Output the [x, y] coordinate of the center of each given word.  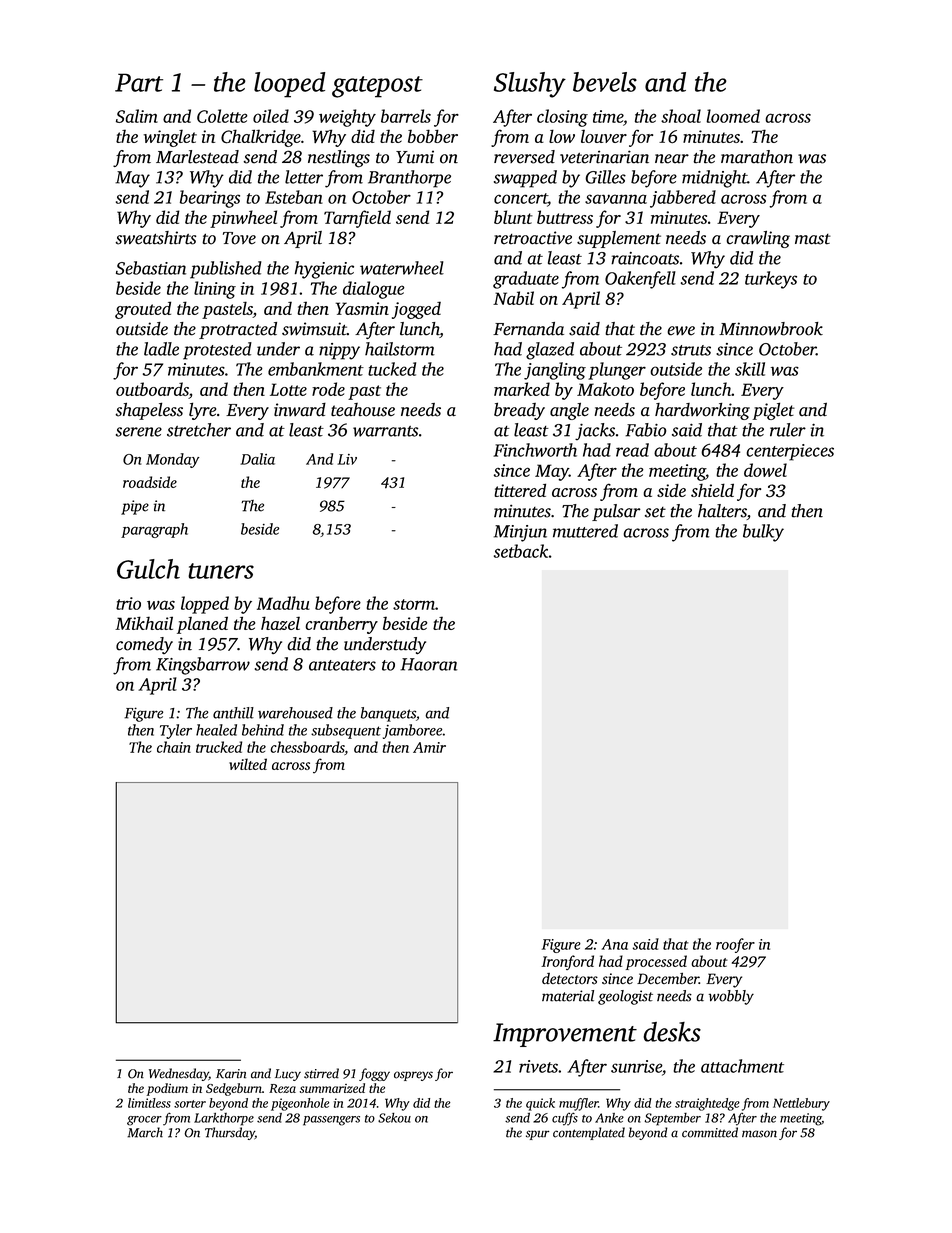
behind [263, 730]
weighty [347, 118]
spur [537, 1135]
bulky [763, 533]
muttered [585, 531]
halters [722, 512]
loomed [733, 116]
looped [289, 85]
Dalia [257, 459]
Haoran [428, 664]
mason [759, 1134]
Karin [231, 1074]
